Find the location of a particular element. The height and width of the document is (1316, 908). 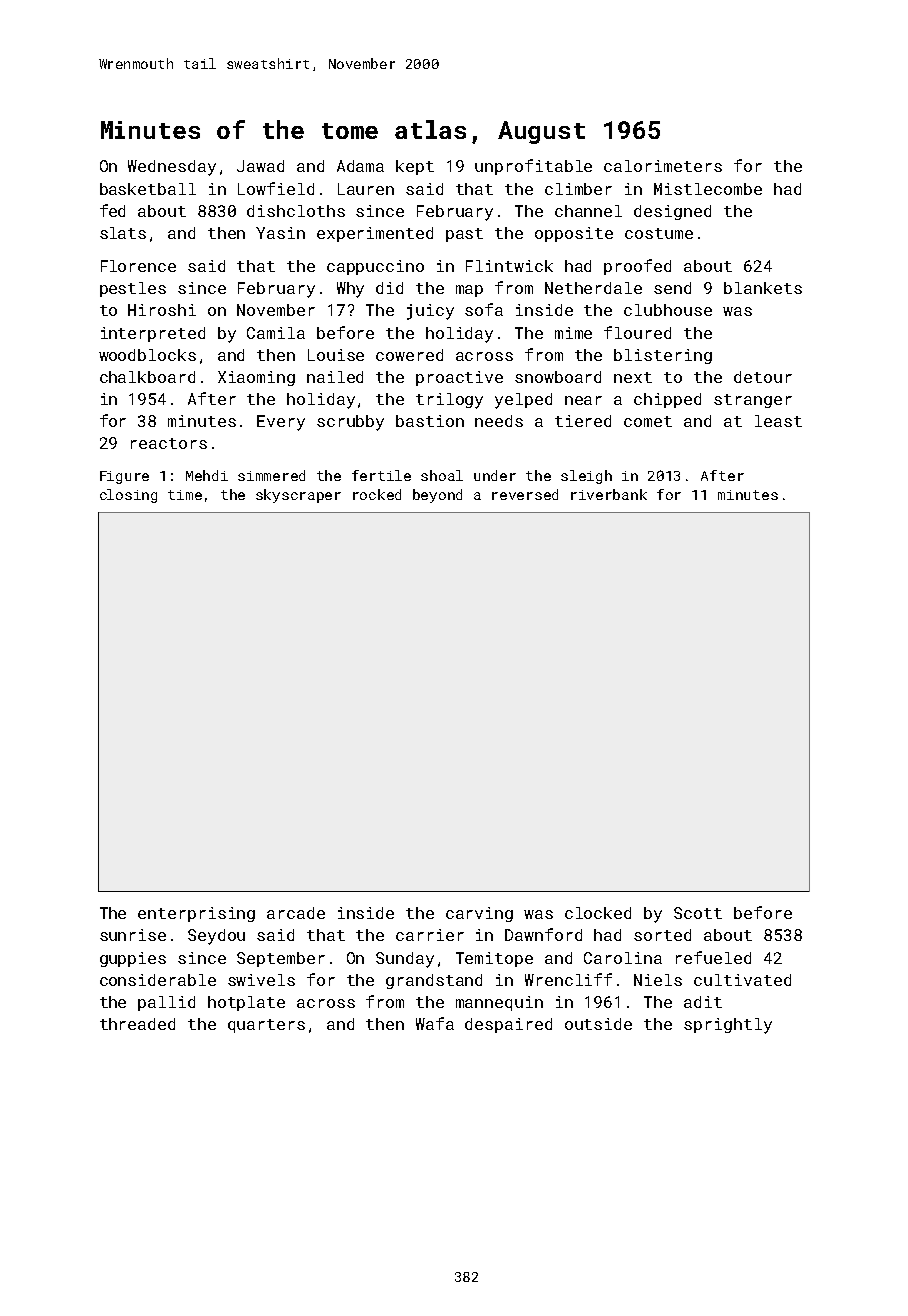

opposite is located at coordinates (574, 234).
